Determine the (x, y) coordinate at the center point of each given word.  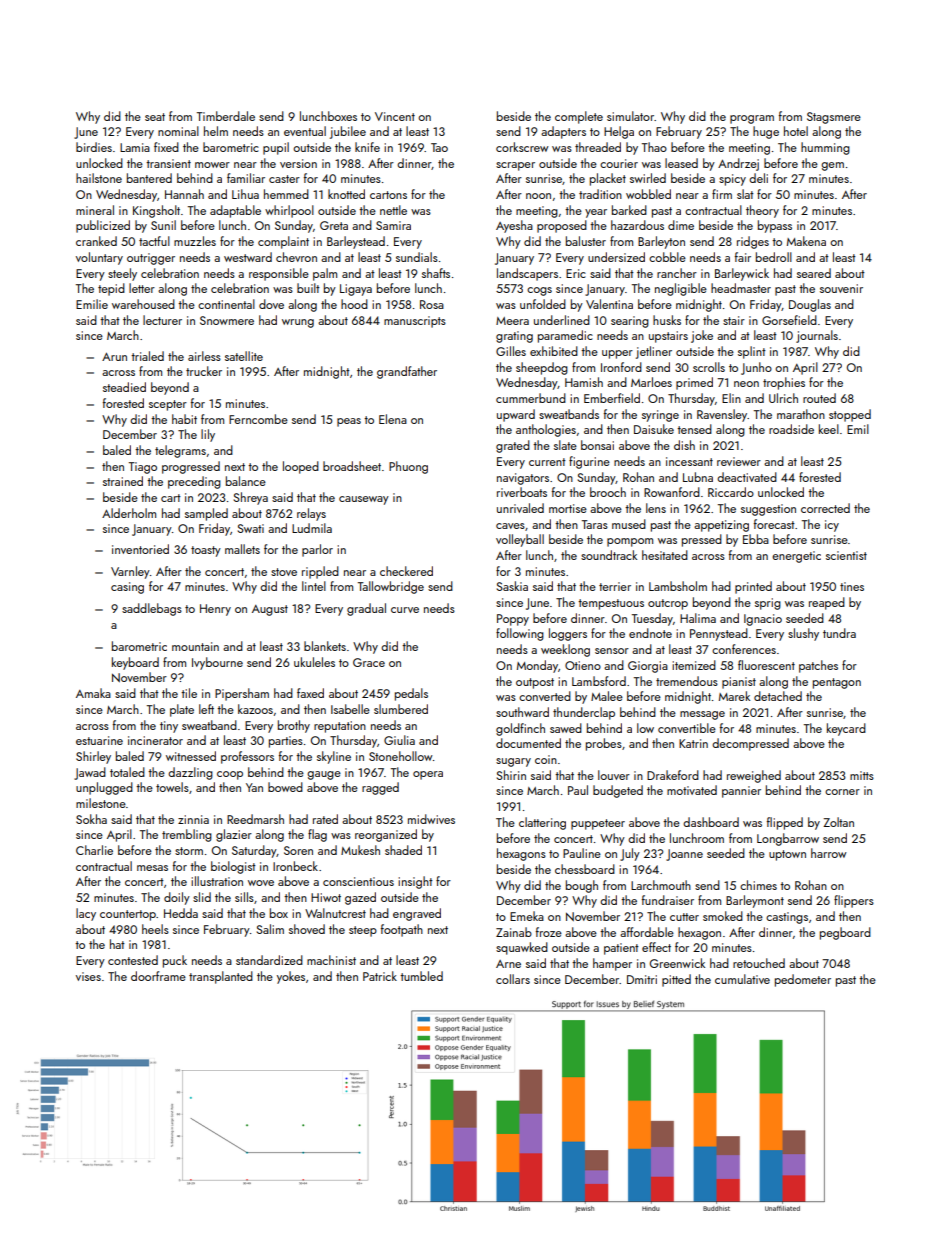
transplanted (221, 977)
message (702, 715)
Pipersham (242, 694)
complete (579, 117)
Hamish (584, 382)
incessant (689, 461)
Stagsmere (834, 118)
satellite (244, 356)
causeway (364, 500)
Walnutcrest (335, 913)
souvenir (841, 288)
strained (123, 481)
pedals (411, 694)
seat (155, 117)
